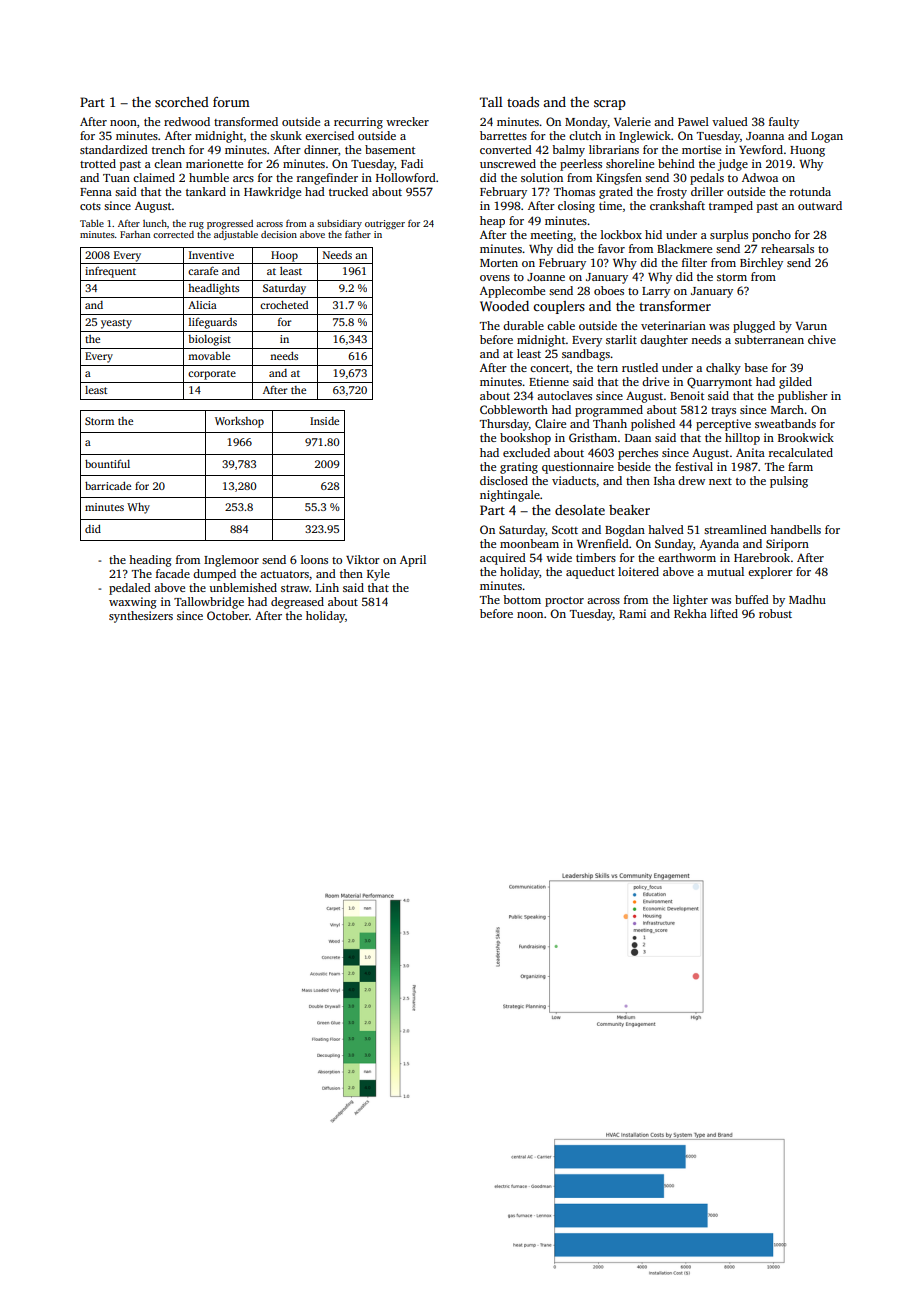  I want to click on barrettes, so click(503, 135).
